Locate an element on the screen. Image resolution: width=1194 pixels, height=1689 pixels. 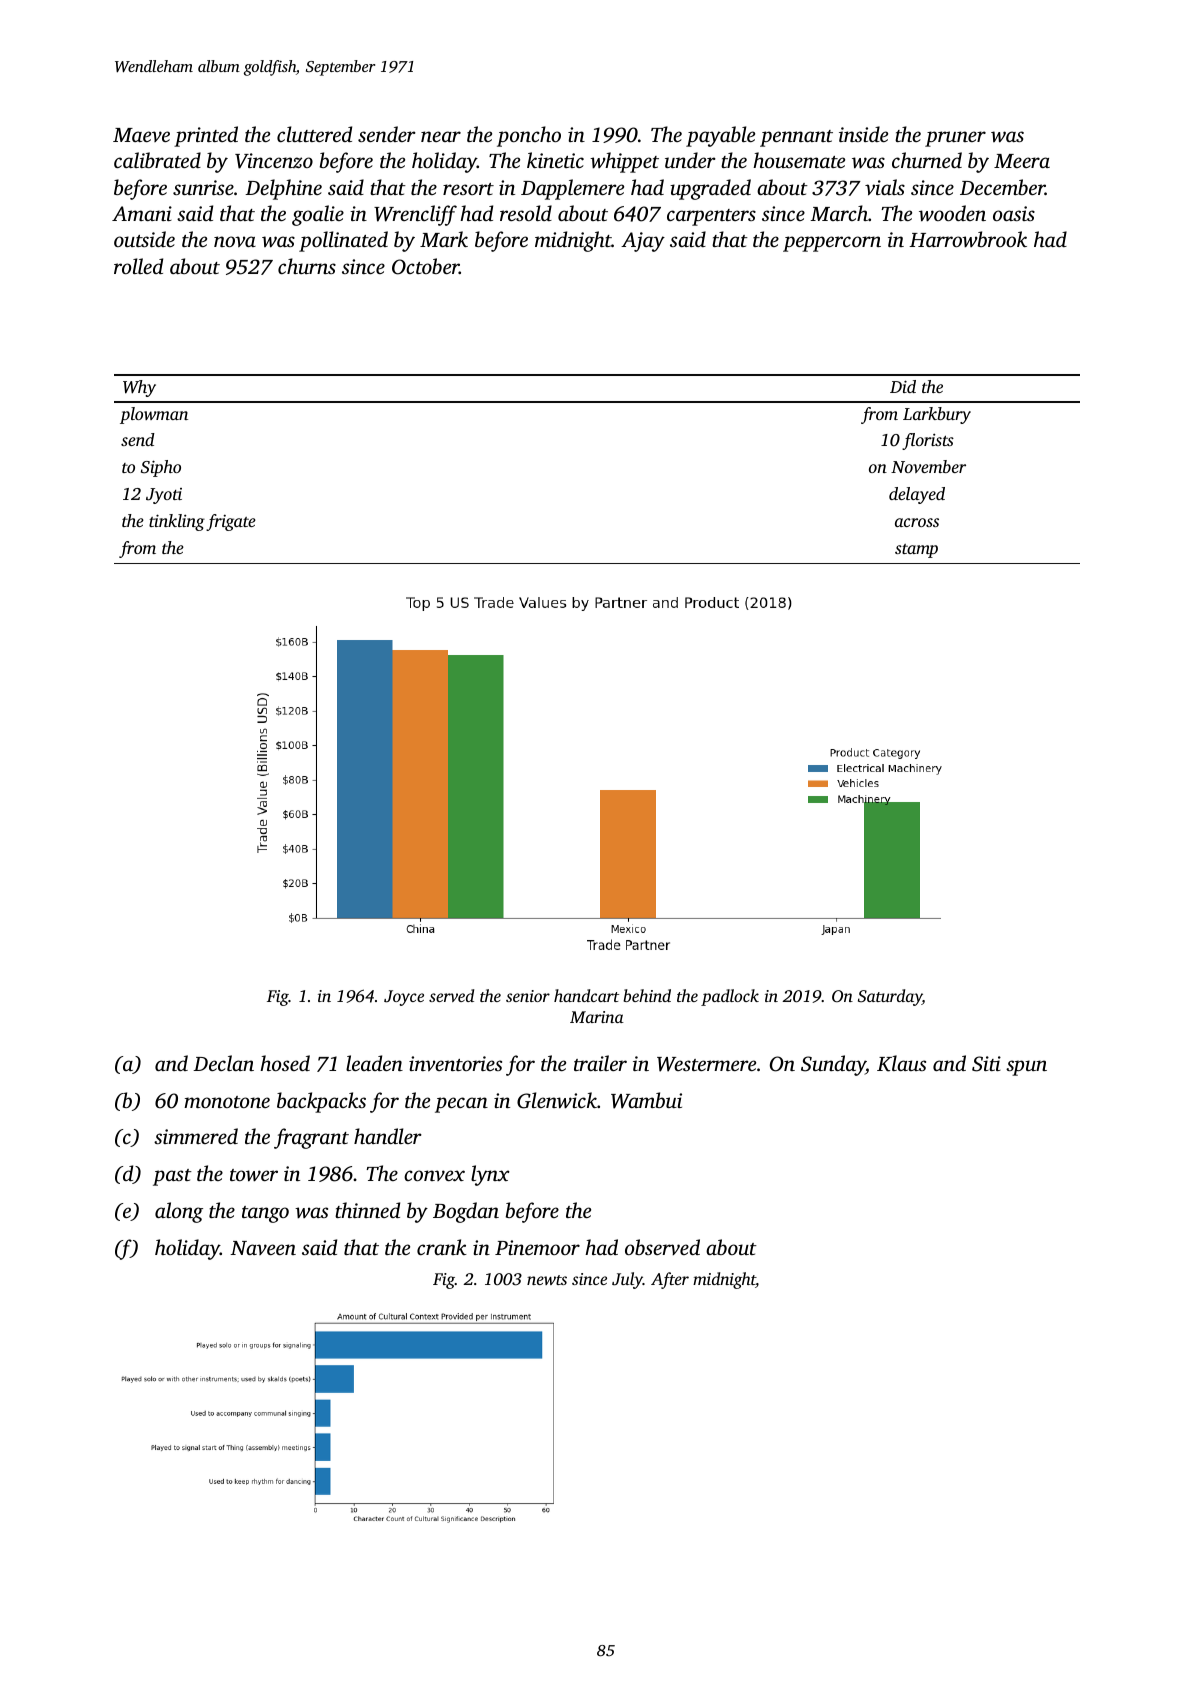
crank is located at coordinates (442, 1247).
